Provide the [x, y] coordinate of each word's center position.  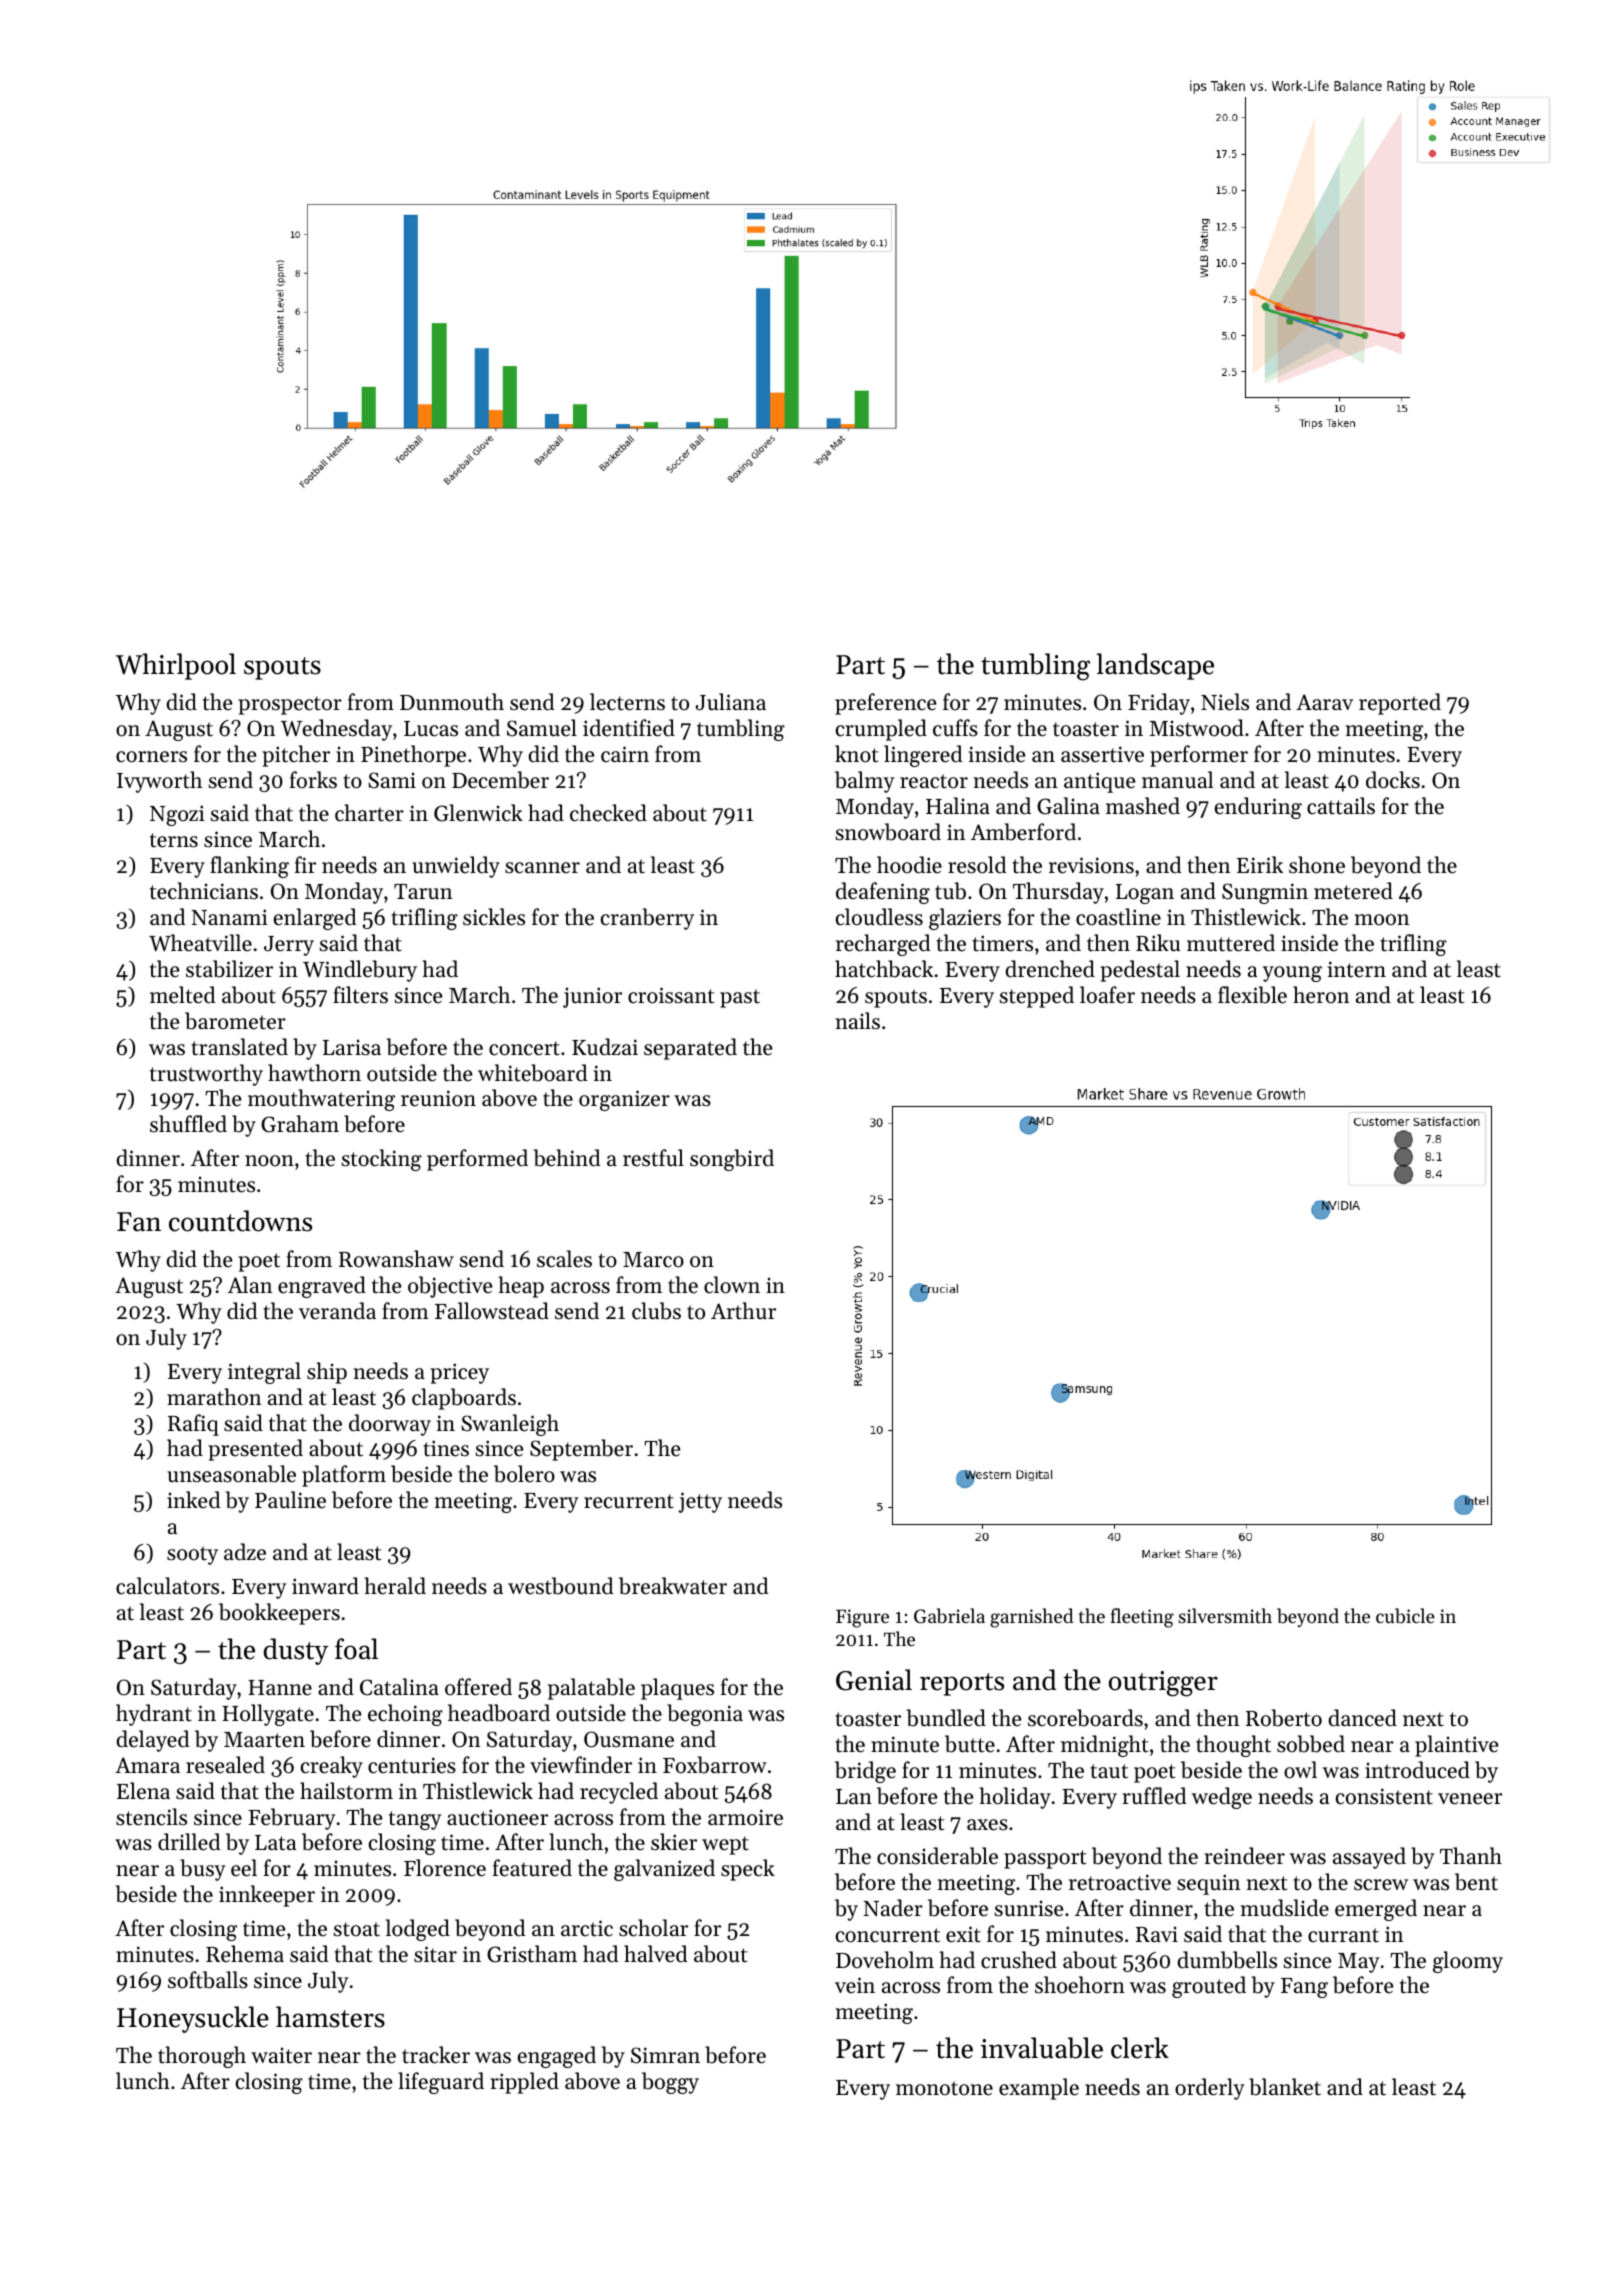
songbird [732, 1160]
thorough [202, 2057]
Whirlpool [176, 666]
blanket [1285, 2087]
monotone [944, 2088]
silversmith [1225, 1615]
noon [269, 1161]
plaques [677, 1689]
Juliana [731, 702]
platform [344, 1476]
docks [1393, 780]
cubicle [1405, 1616]
